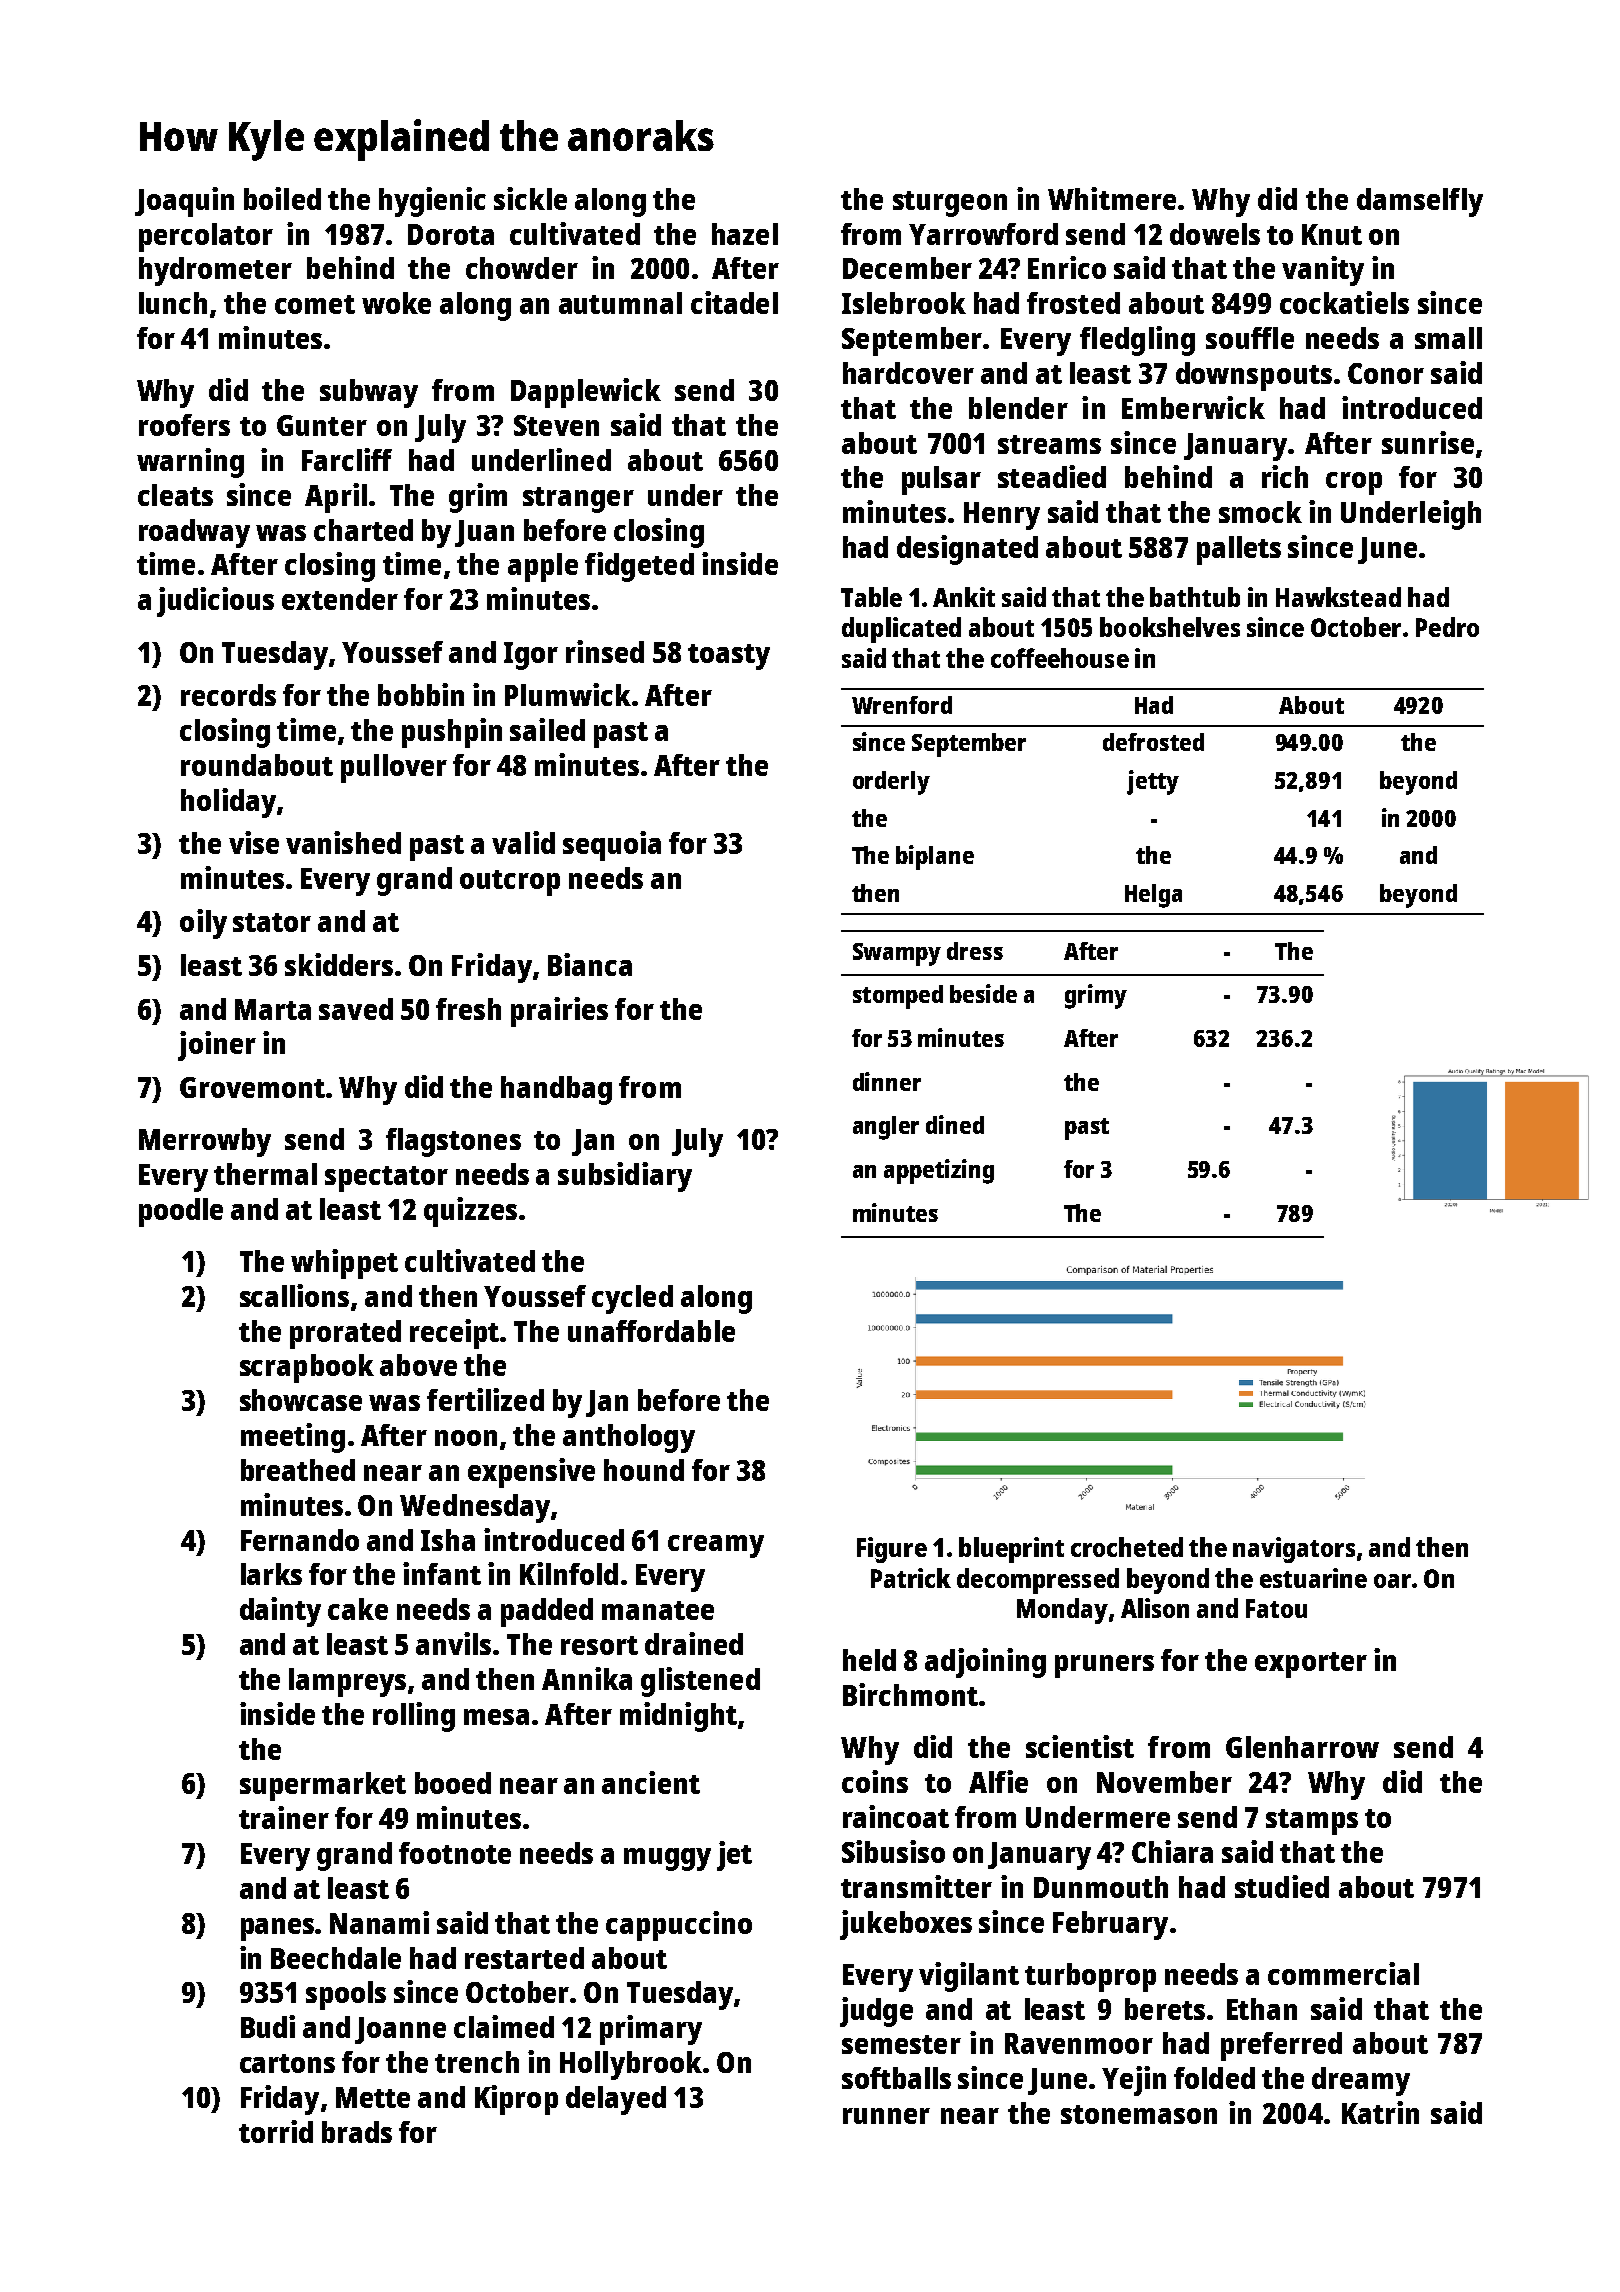 The image size is (1620, 2292). What do you see at coordinates (679, 1926) in the screenshot?
I see `cappuccino` at bounding box center [679, 1926].
